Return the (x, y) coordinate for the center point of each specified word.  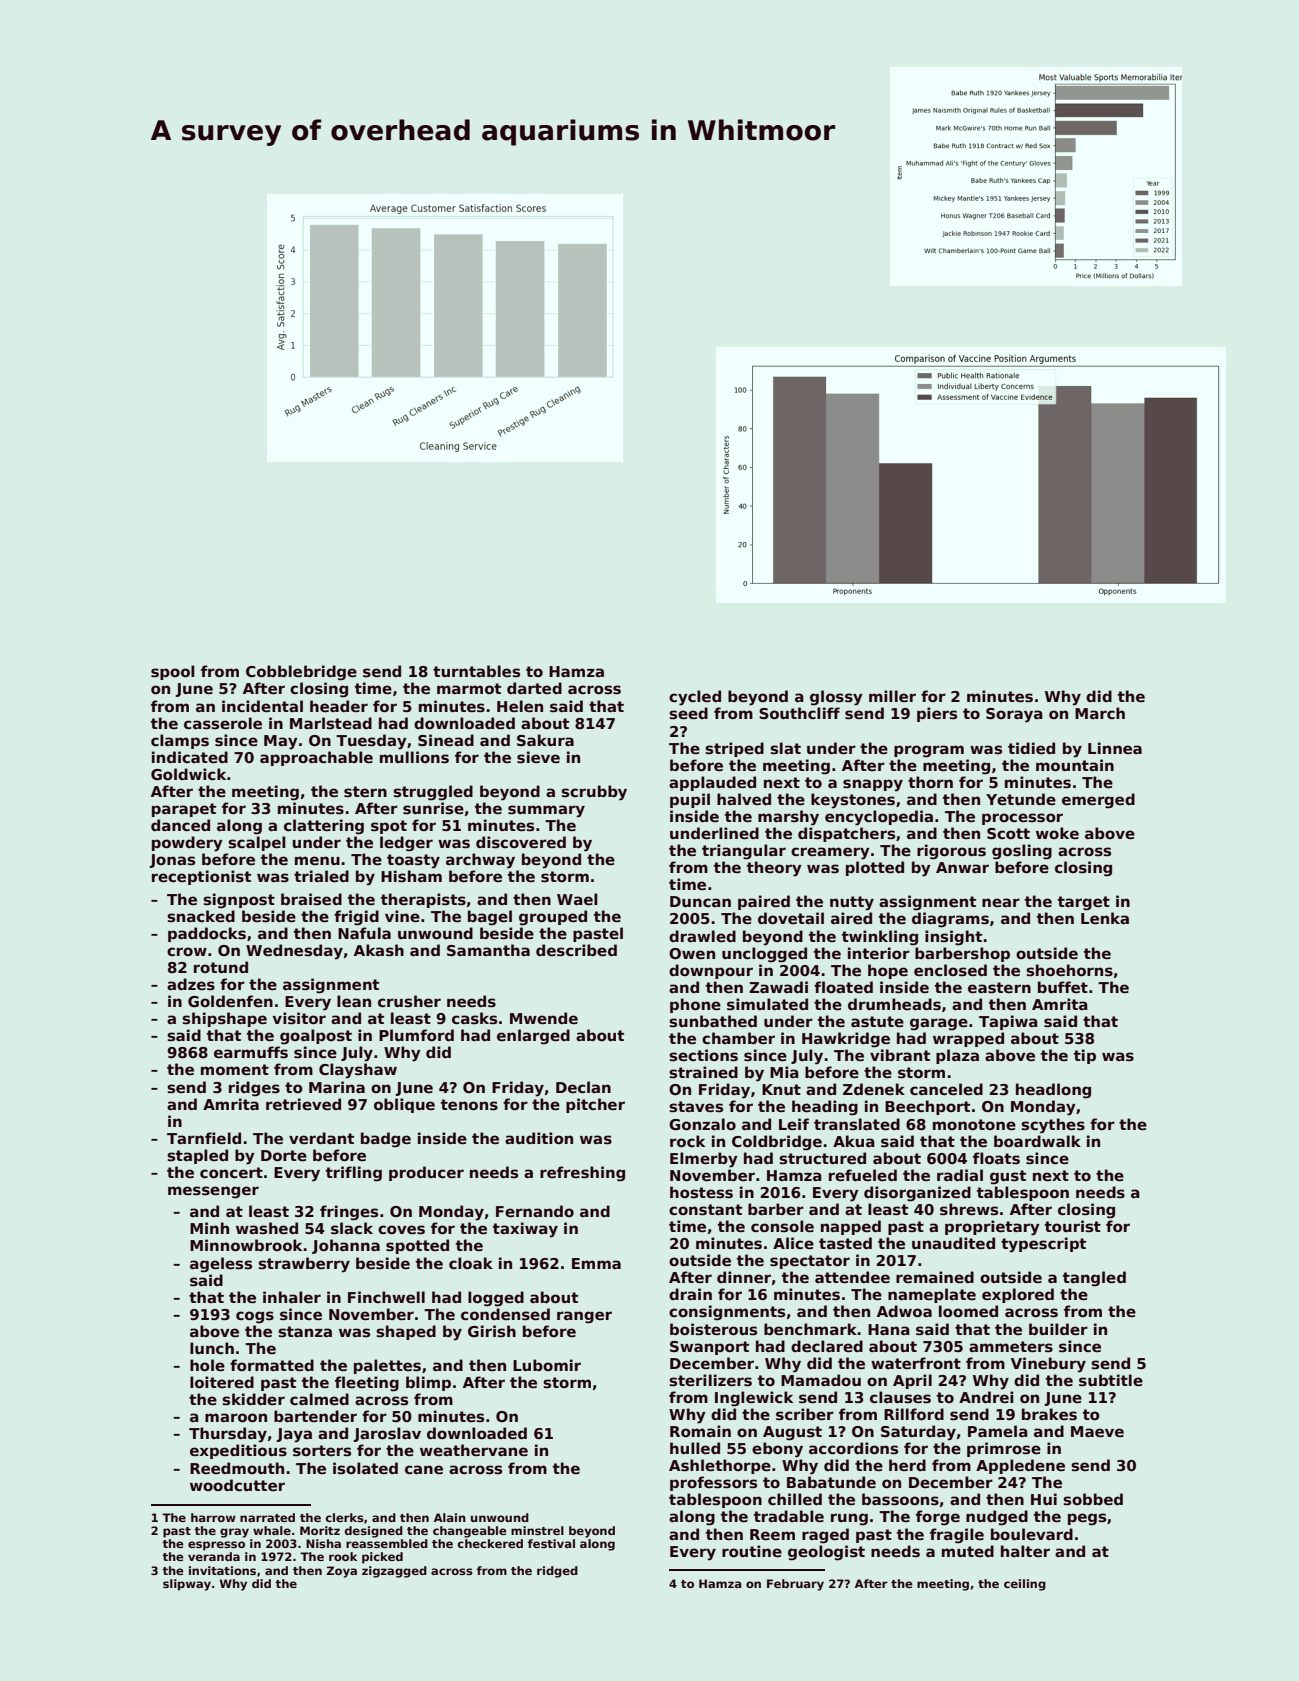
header (339, 706)
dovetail (791, 918)
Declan (583, 1087)
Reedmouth (237, 1468)
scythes (1053, 1126)
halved (744, 799)
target (1084, 903)
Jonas (172, 861)
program (929, 751)
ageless (221, 1265)
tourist (1073, 1226)
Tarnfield (204, 1138)
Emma (596, 1263)
